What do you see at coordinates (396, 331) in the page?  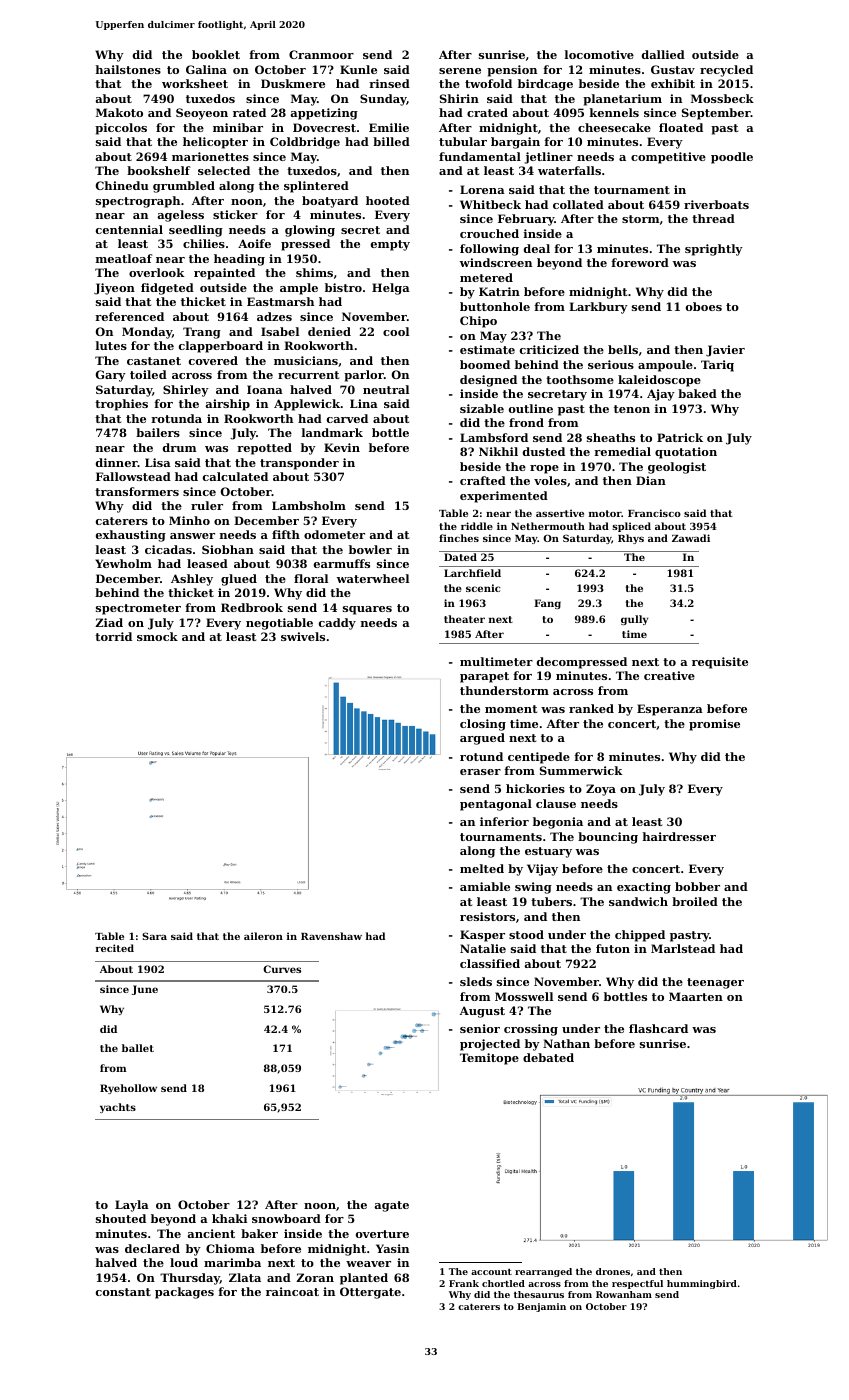 I see `cool` at bounding box center [396, 331].
